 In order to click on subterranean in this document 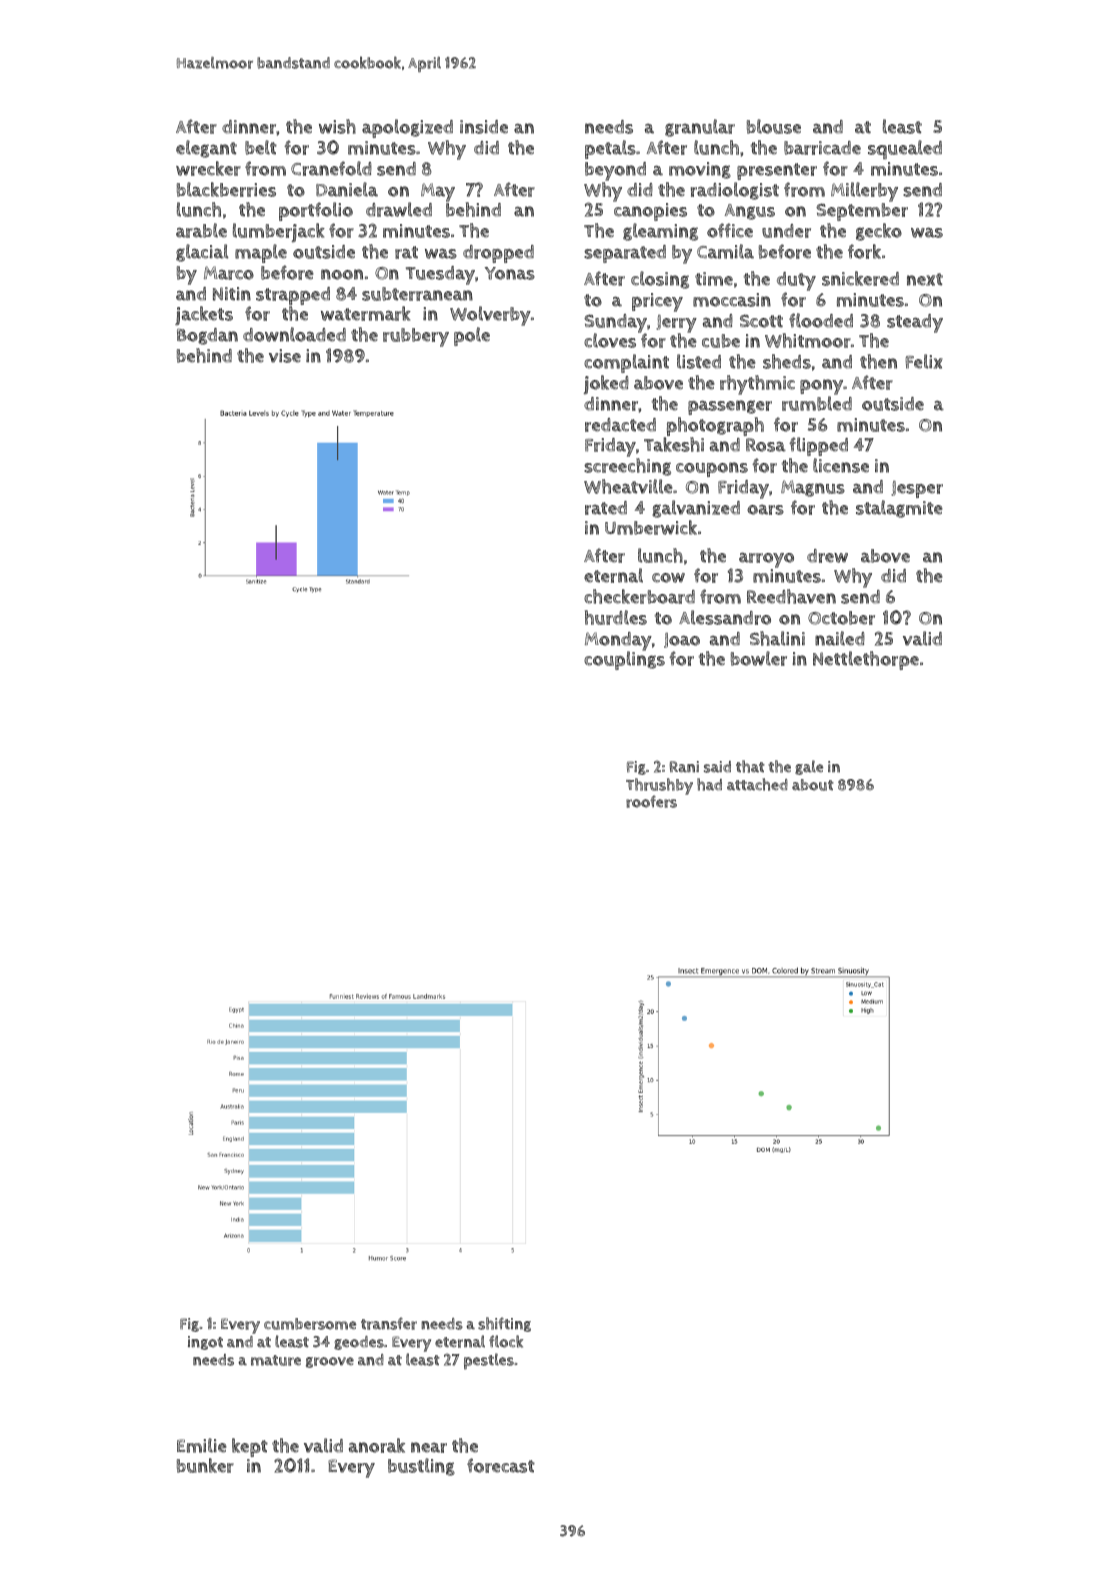, I will do `click(417, 294)`.
